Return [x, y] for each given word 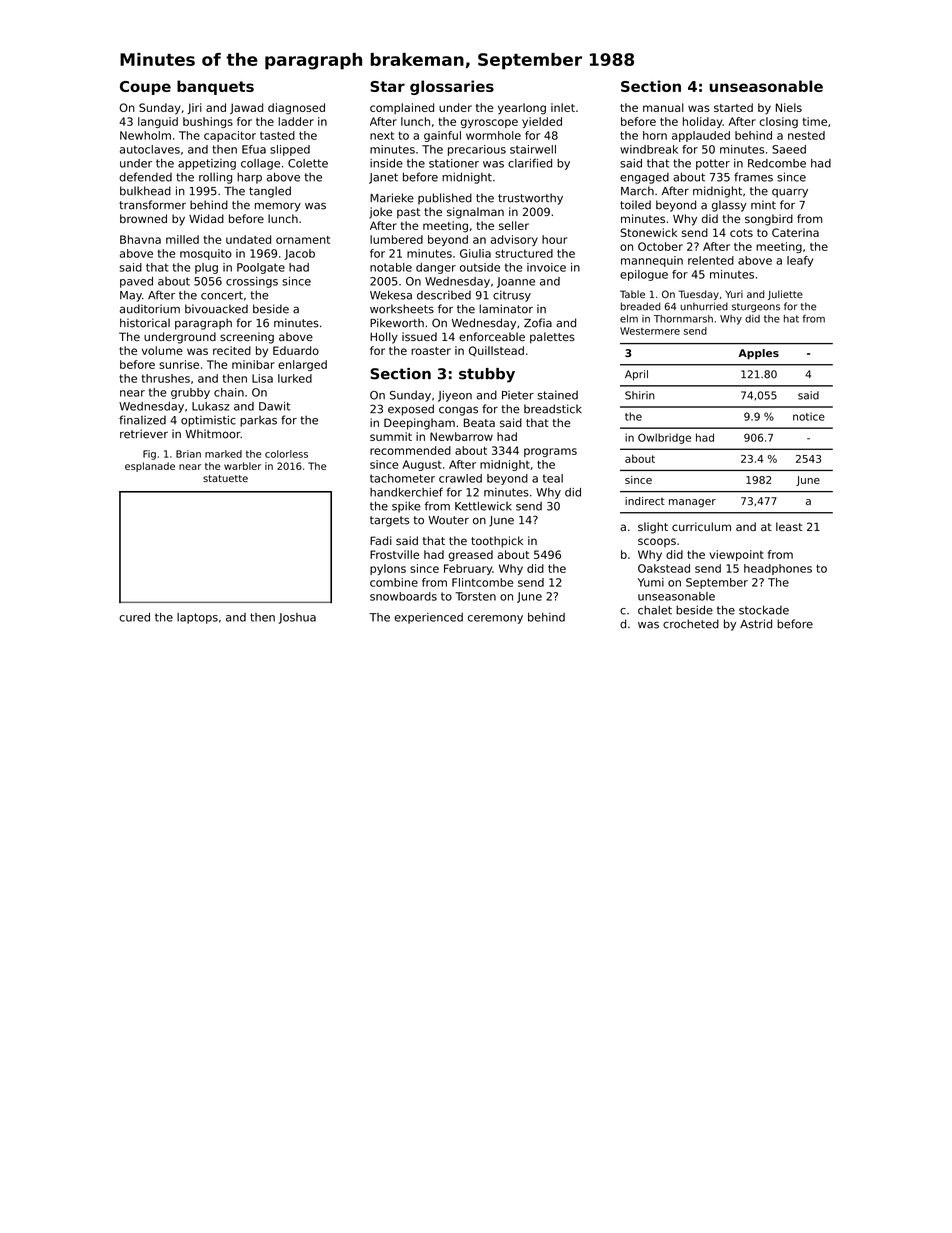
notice [809, 416]
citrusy [512, 296]
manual [663, 107]
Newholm [145, 135]
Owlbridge [664, 438]
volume [162, 350]
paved [136, 282]
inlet [563, 107]
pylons [388, 569]
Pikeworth [397, 323]
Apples [758, 354]
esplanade [150, 467]
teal [553, 478]
